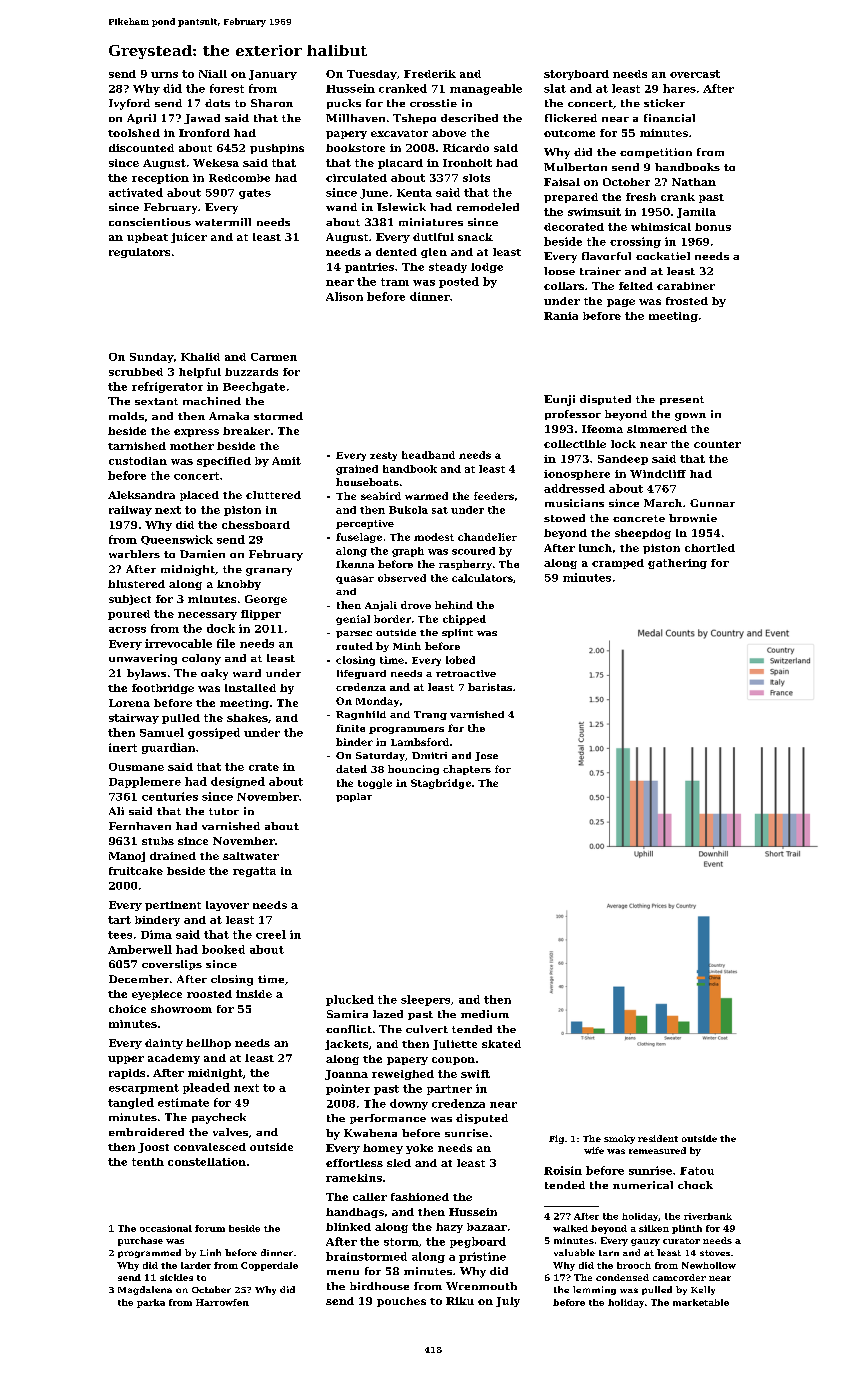  I want to click on marketable, so click(701, 1302).
